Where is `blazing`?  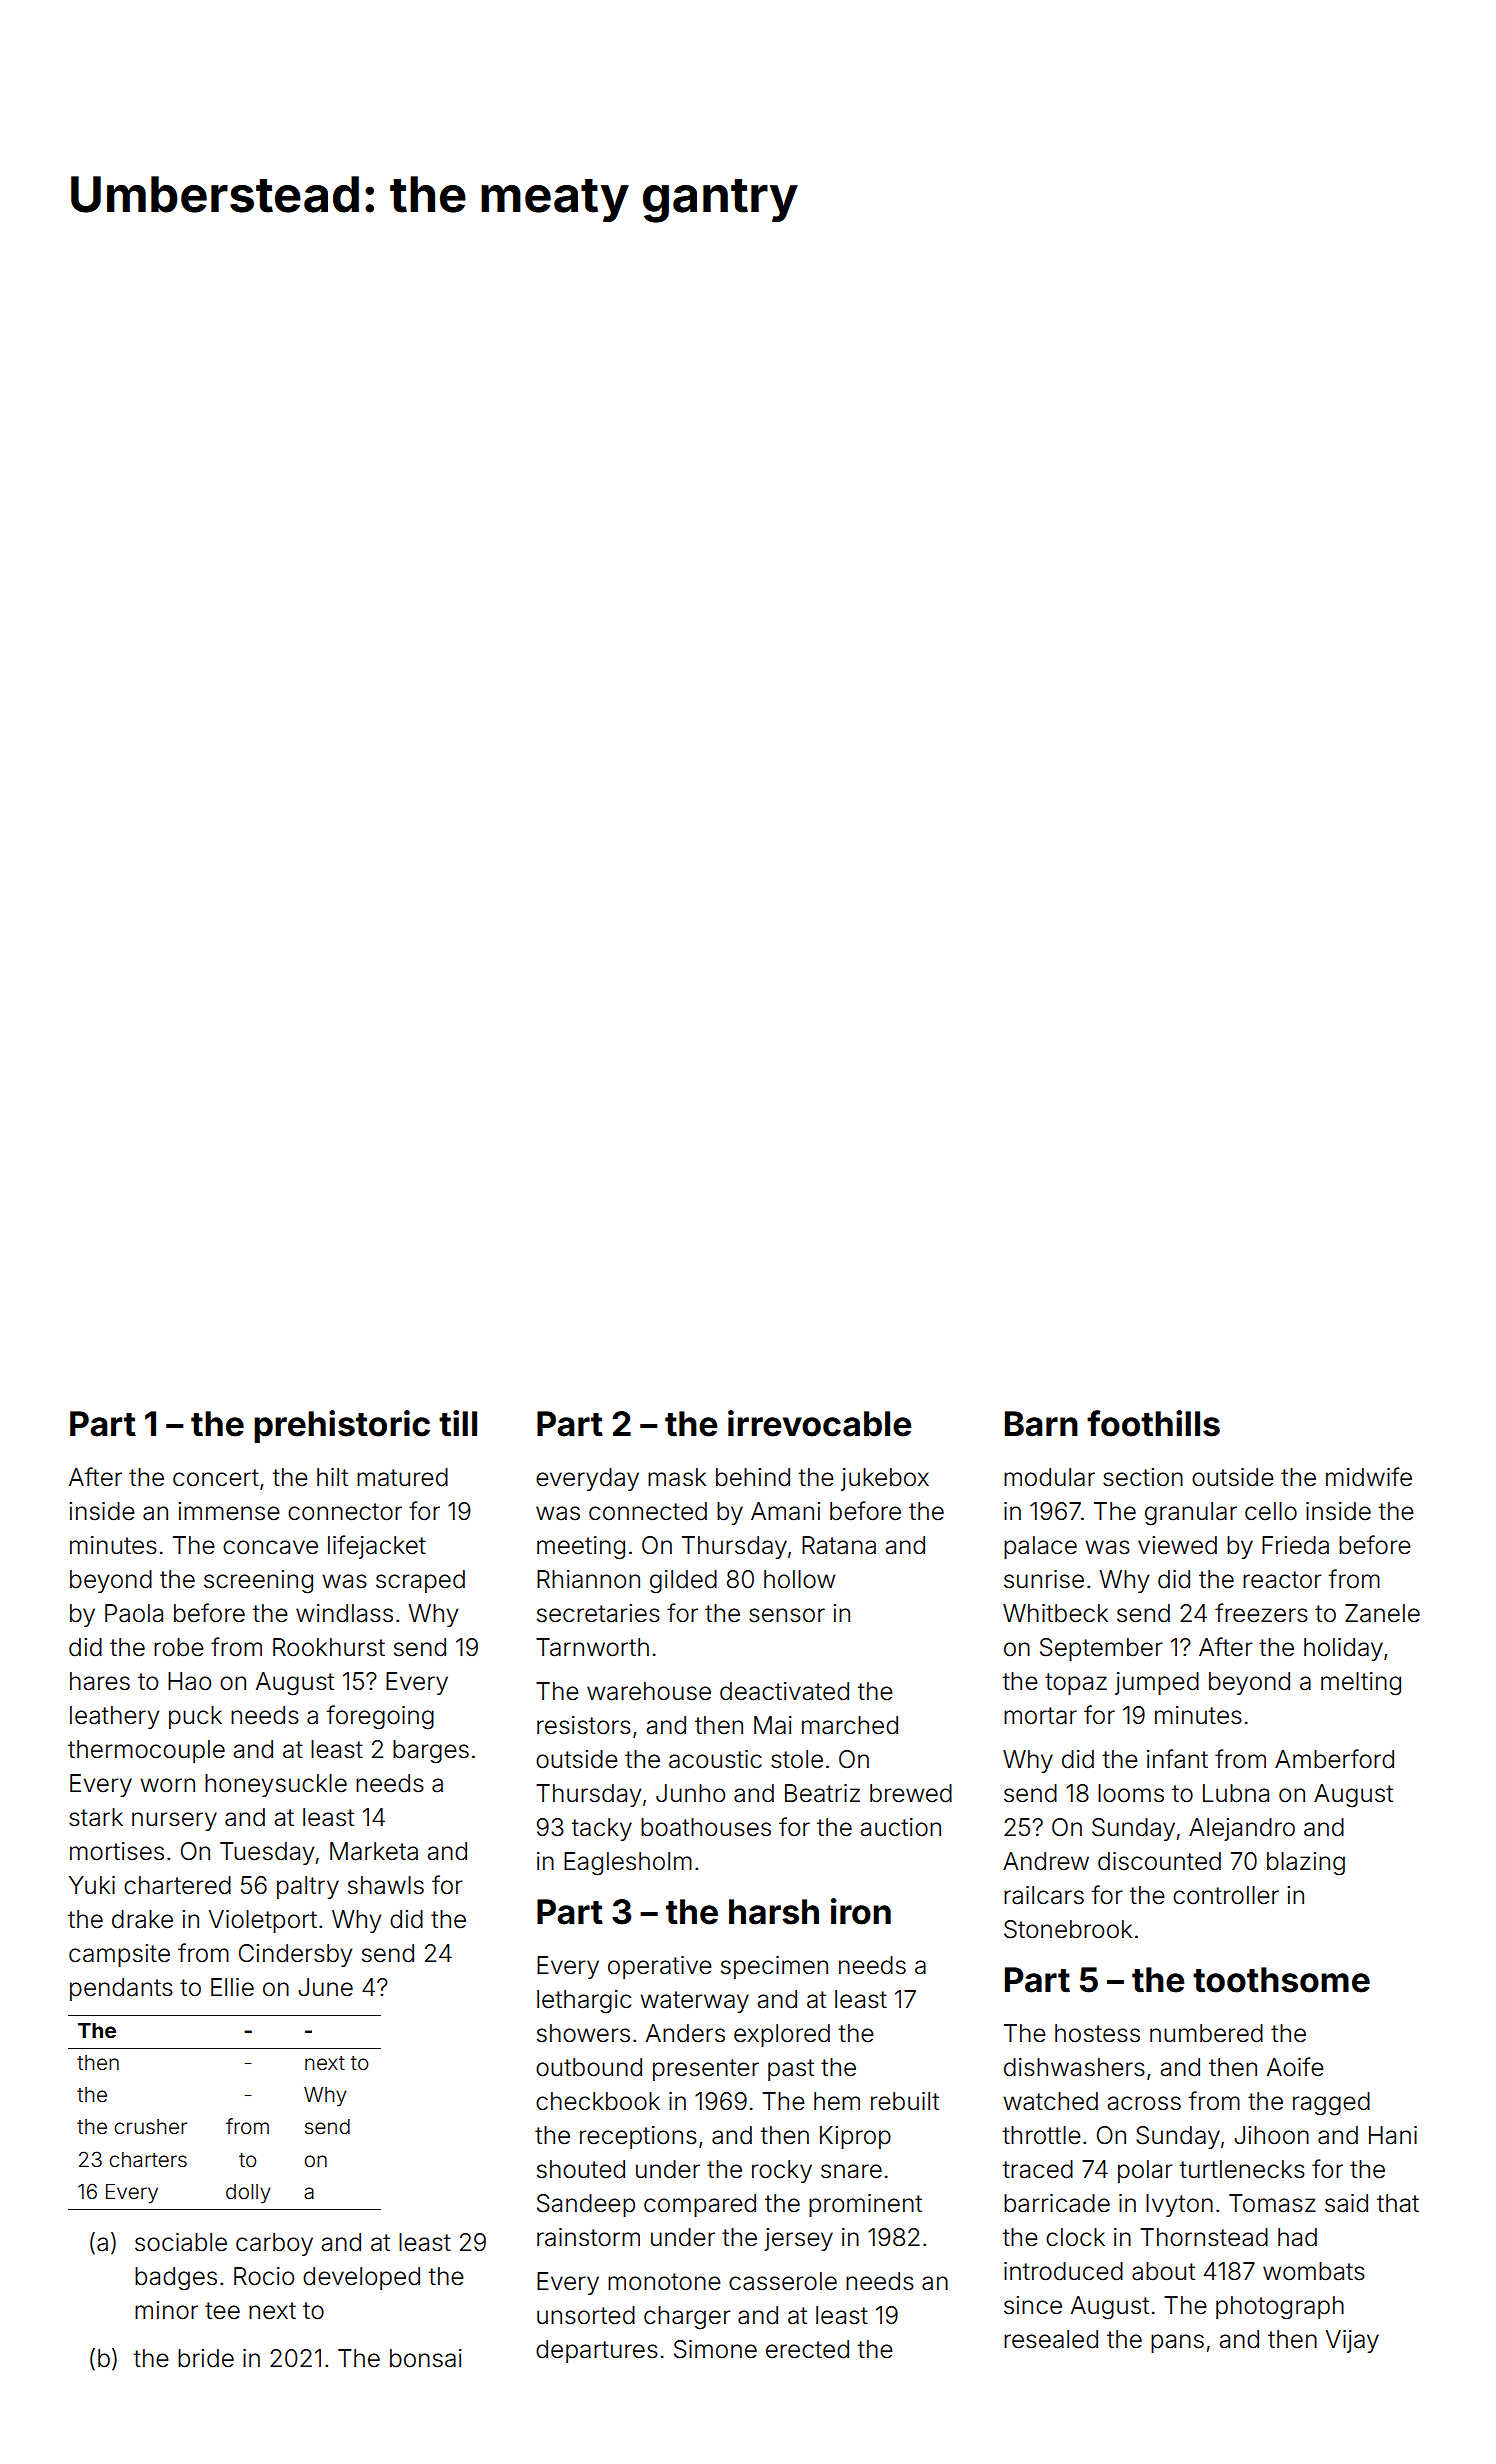
blazing is located at coordinates (1306, 1864).
